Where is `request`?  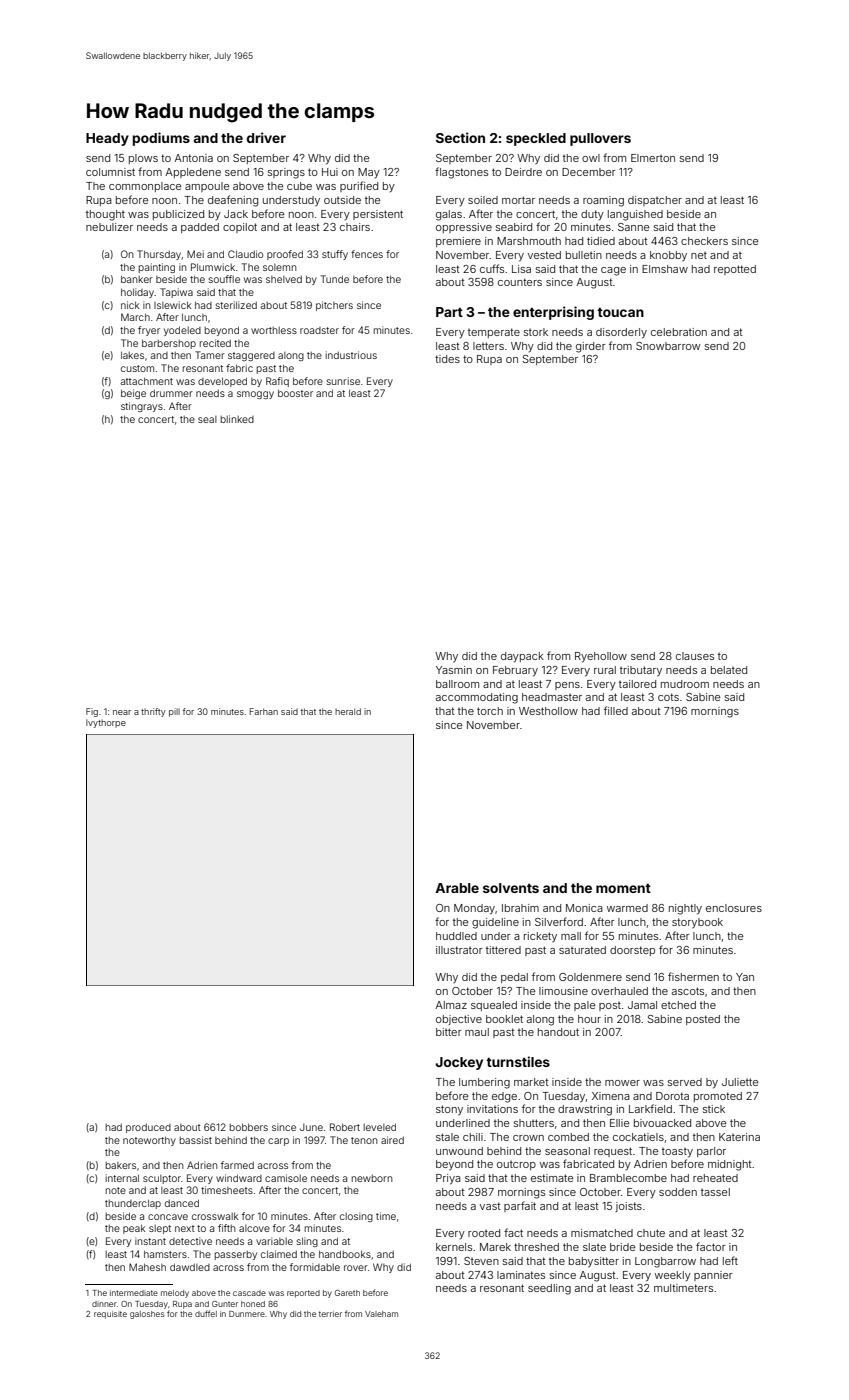
request is located at coordinates (613, 1152).
